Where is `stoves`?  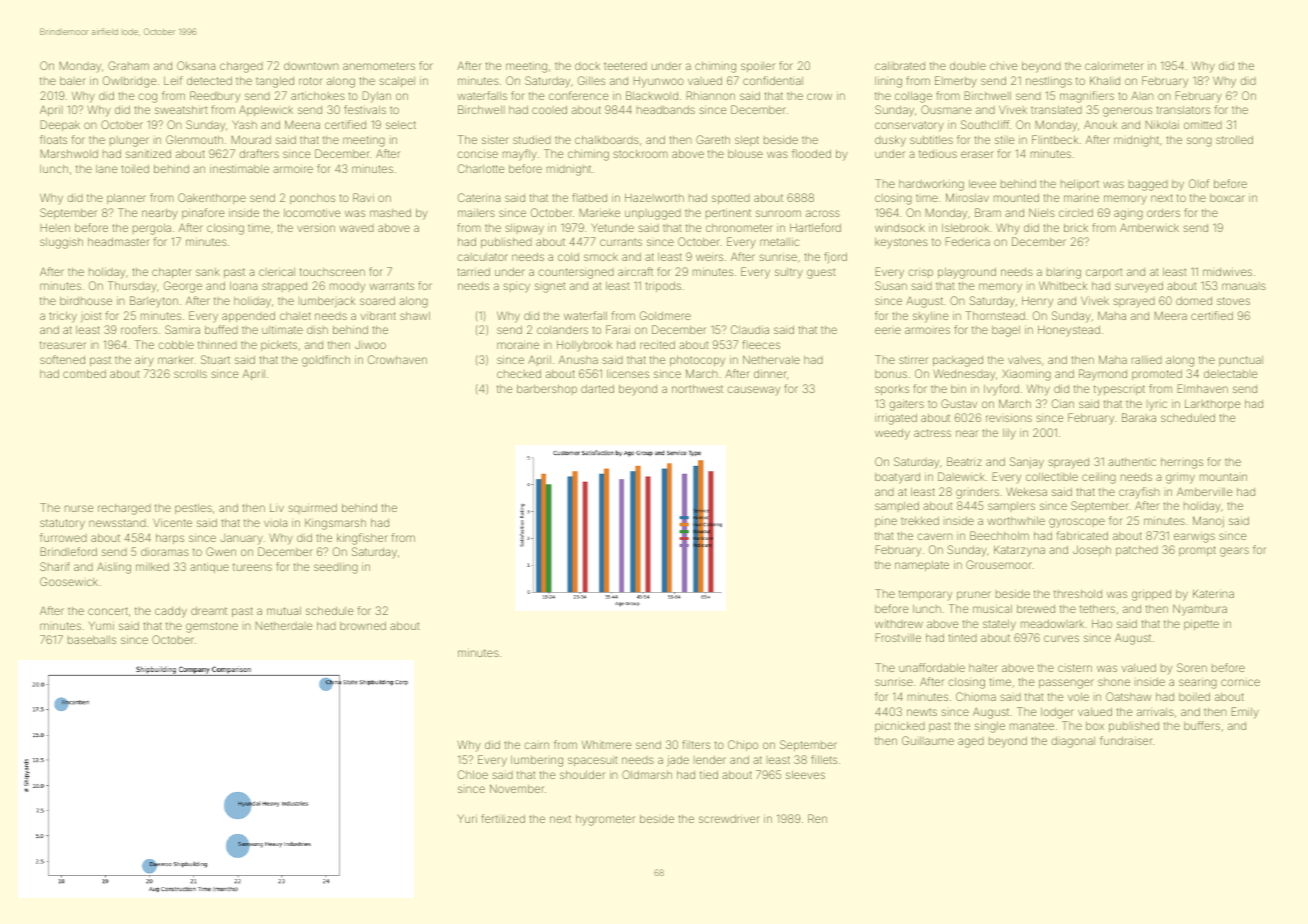 stoves is located at coordinates (1233, 301).
